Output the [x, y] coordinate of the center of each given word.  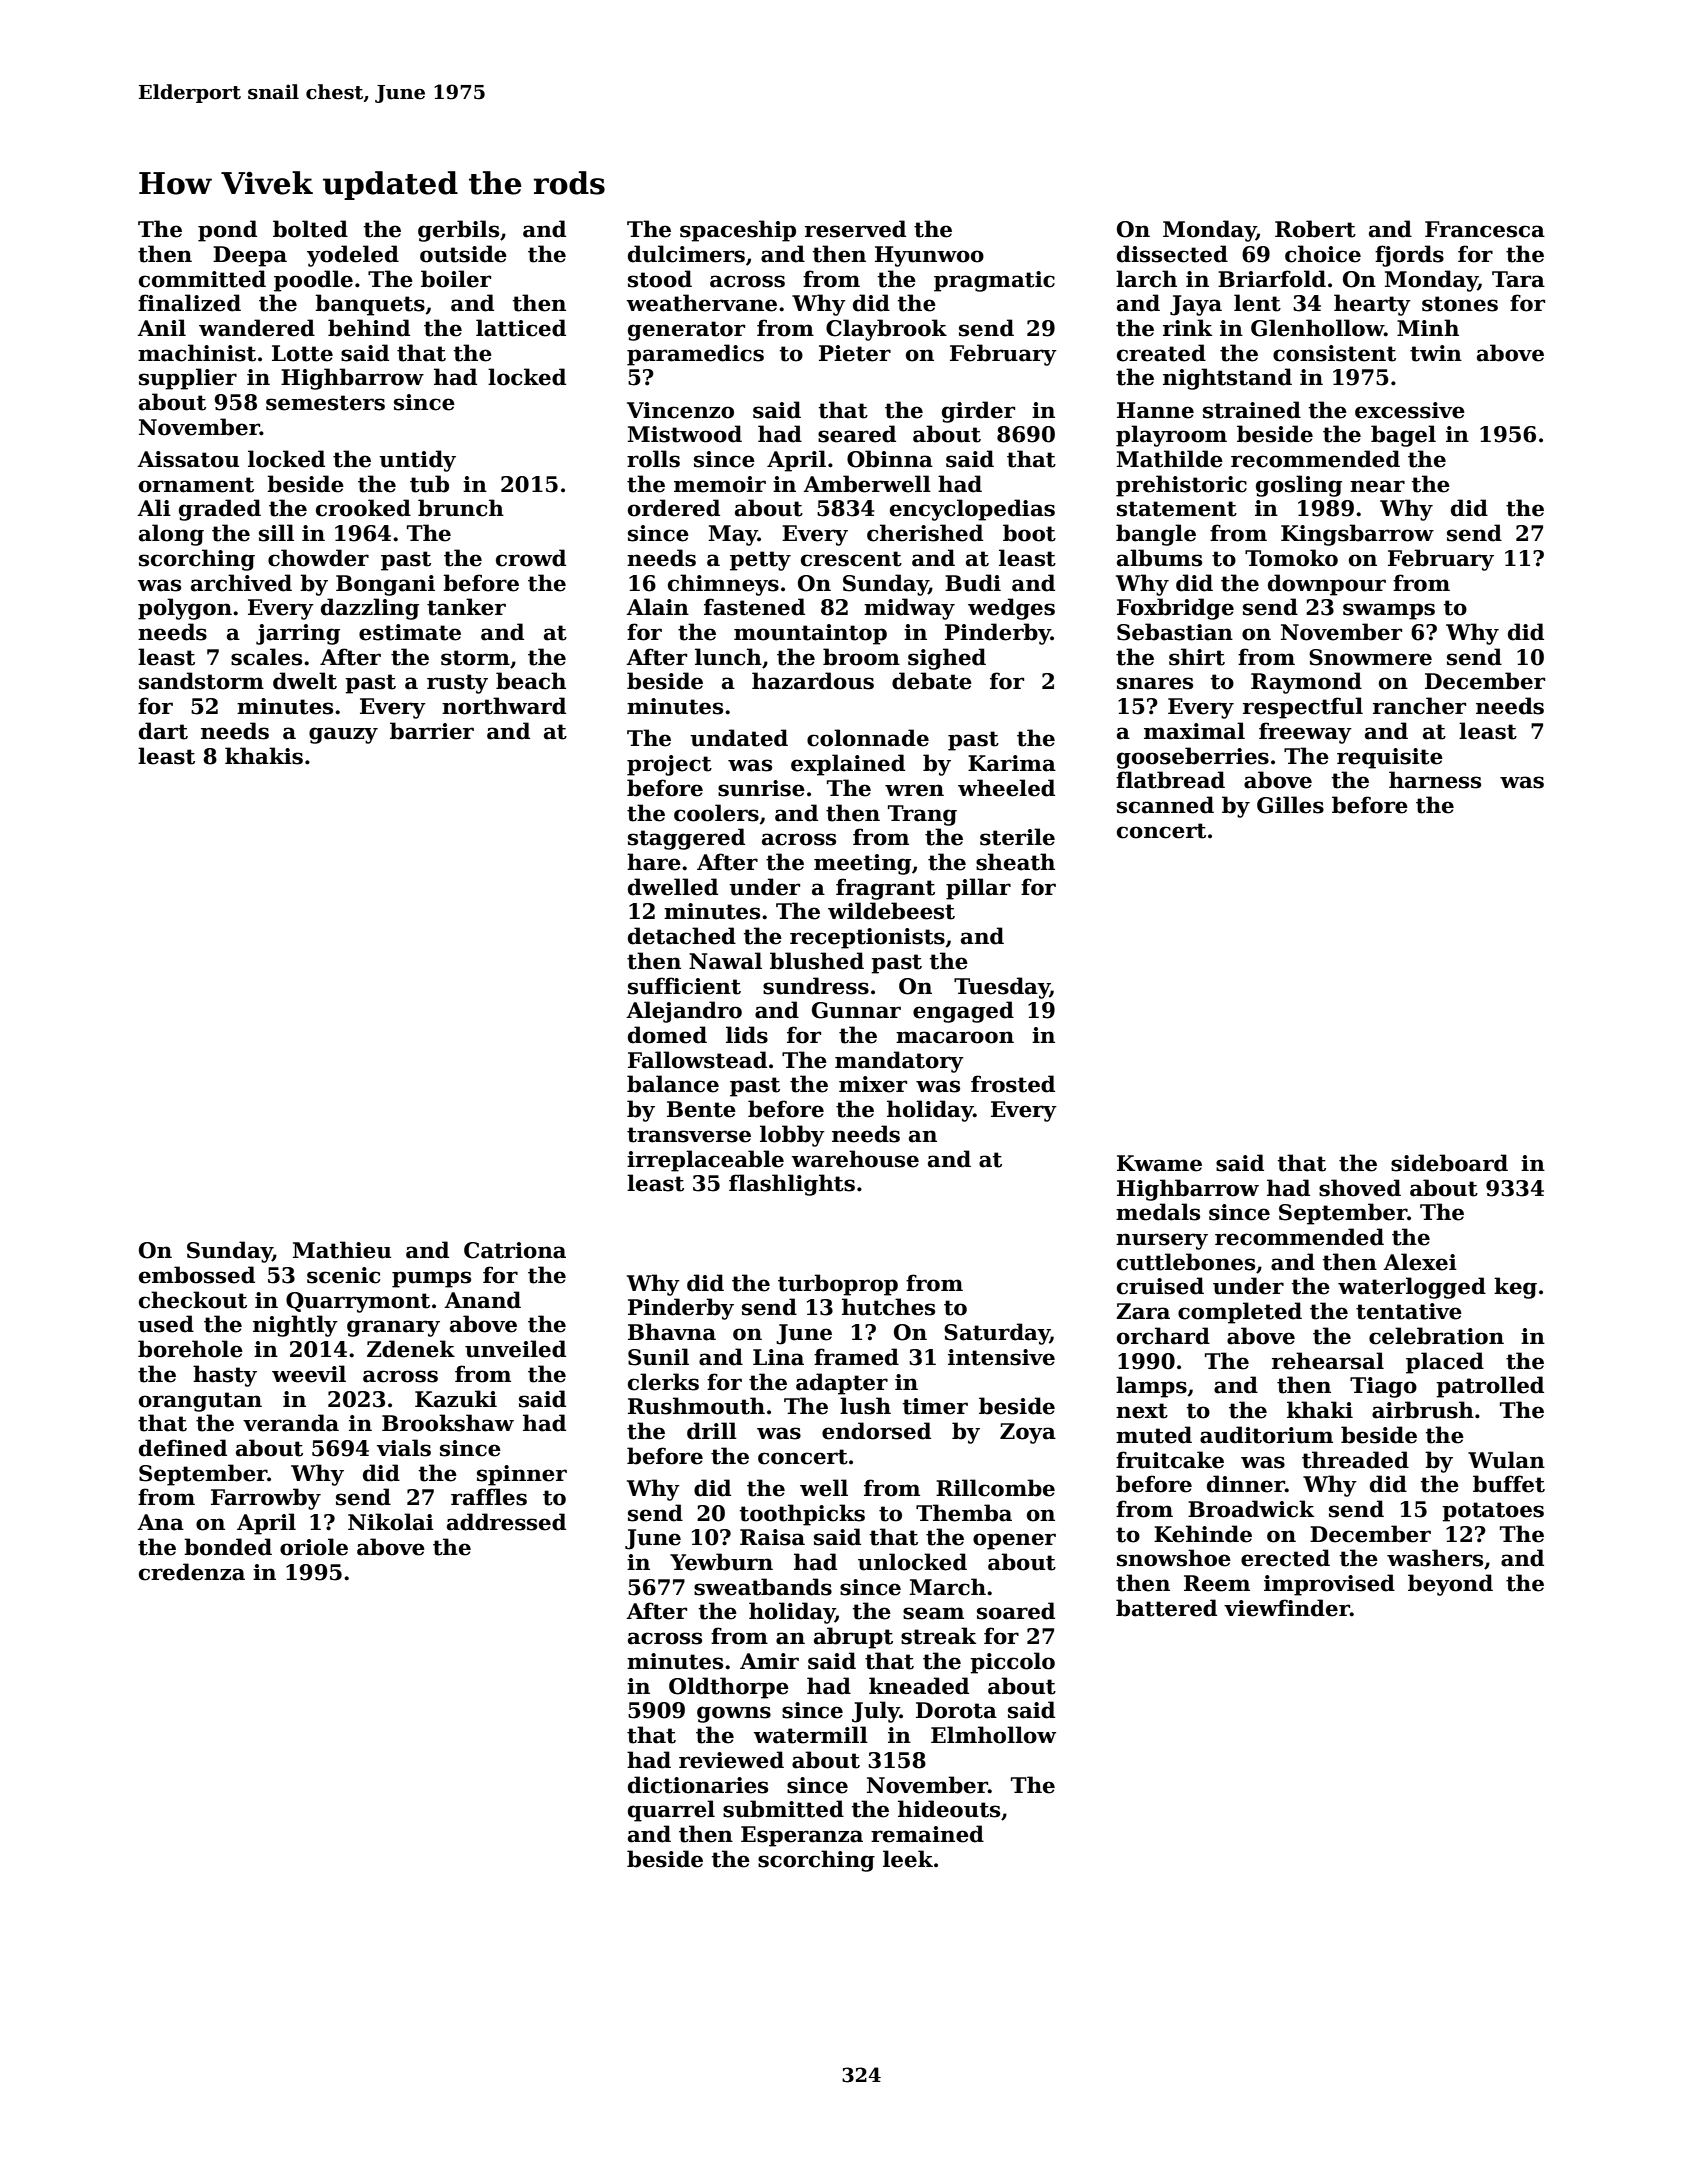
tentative [1409, 1311]
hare [654, 862]
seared [857, 434]
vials [404, 1448]
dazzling [370, 609]
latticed [521, 328]
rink [1187, 327]
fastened [754, 607]
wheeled [1006, 788]
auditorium [1266, 1435]
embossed [197, 1275]
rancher [1419, 706]
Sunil [658, 1357]
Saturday [997, 1334]
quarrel [671, 1811]
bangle [1156, 535]
